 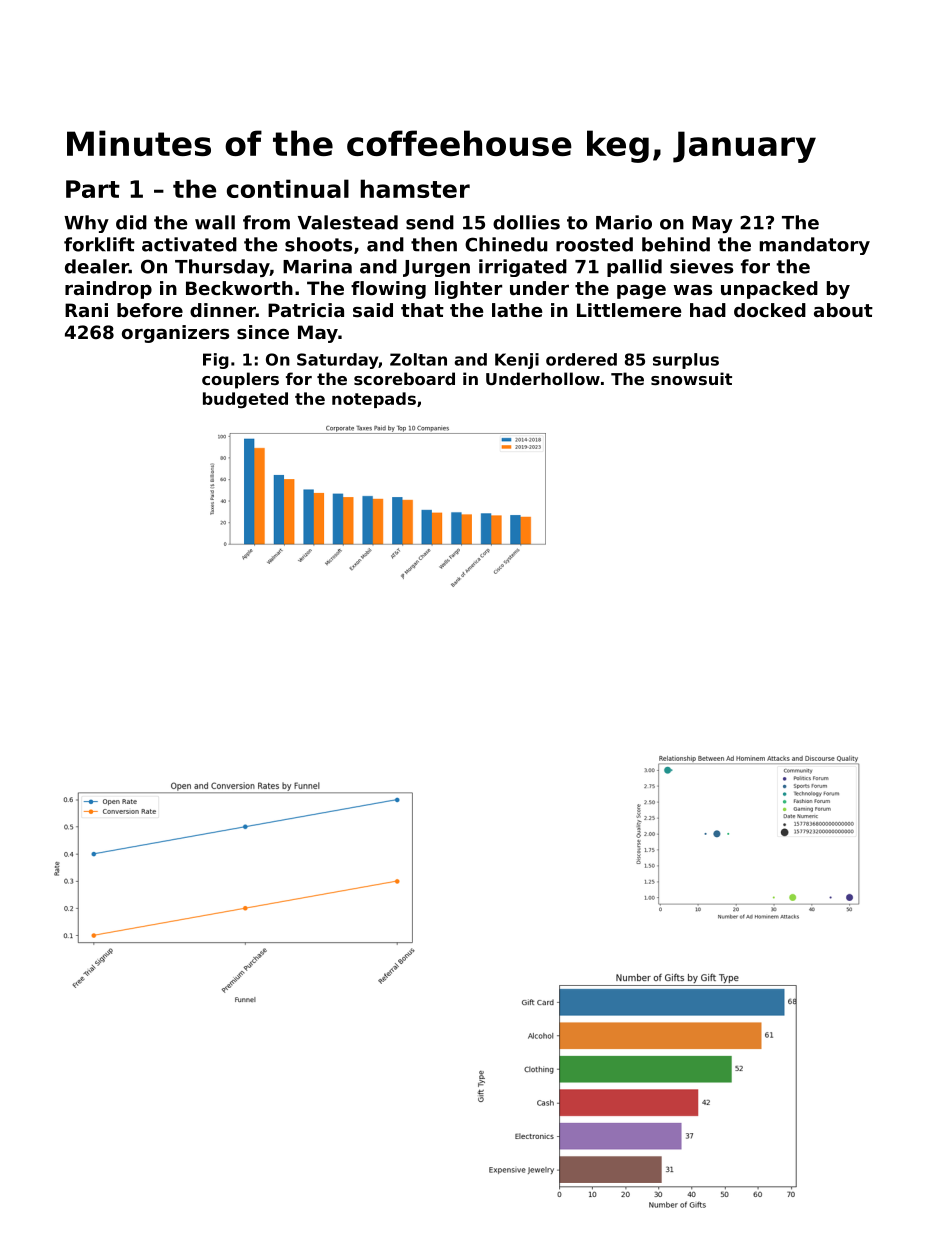 I want to click on that, so click(x=422, y=310).
